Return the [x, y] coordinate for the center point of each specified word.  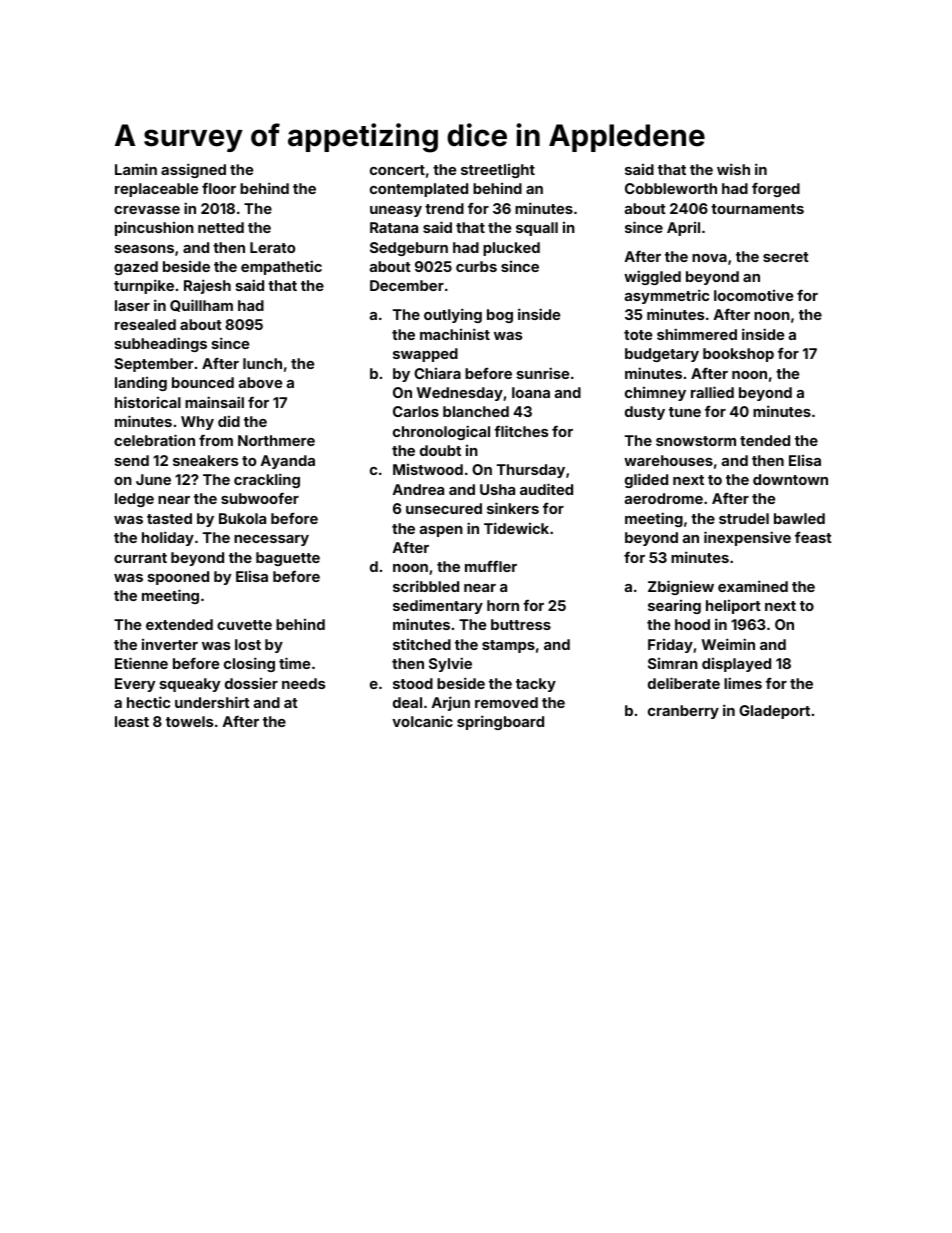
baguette [288, 559]
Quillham [201, 305]
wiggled [652, 277]
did [229, 421]
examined [753, 586]
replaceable [156, 190]
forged [776, 190]
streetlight [498, 171]
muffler [491, 566]
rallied [712, 392]
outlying [453, 315]
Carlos [416, 411]
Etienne [141, 663]
